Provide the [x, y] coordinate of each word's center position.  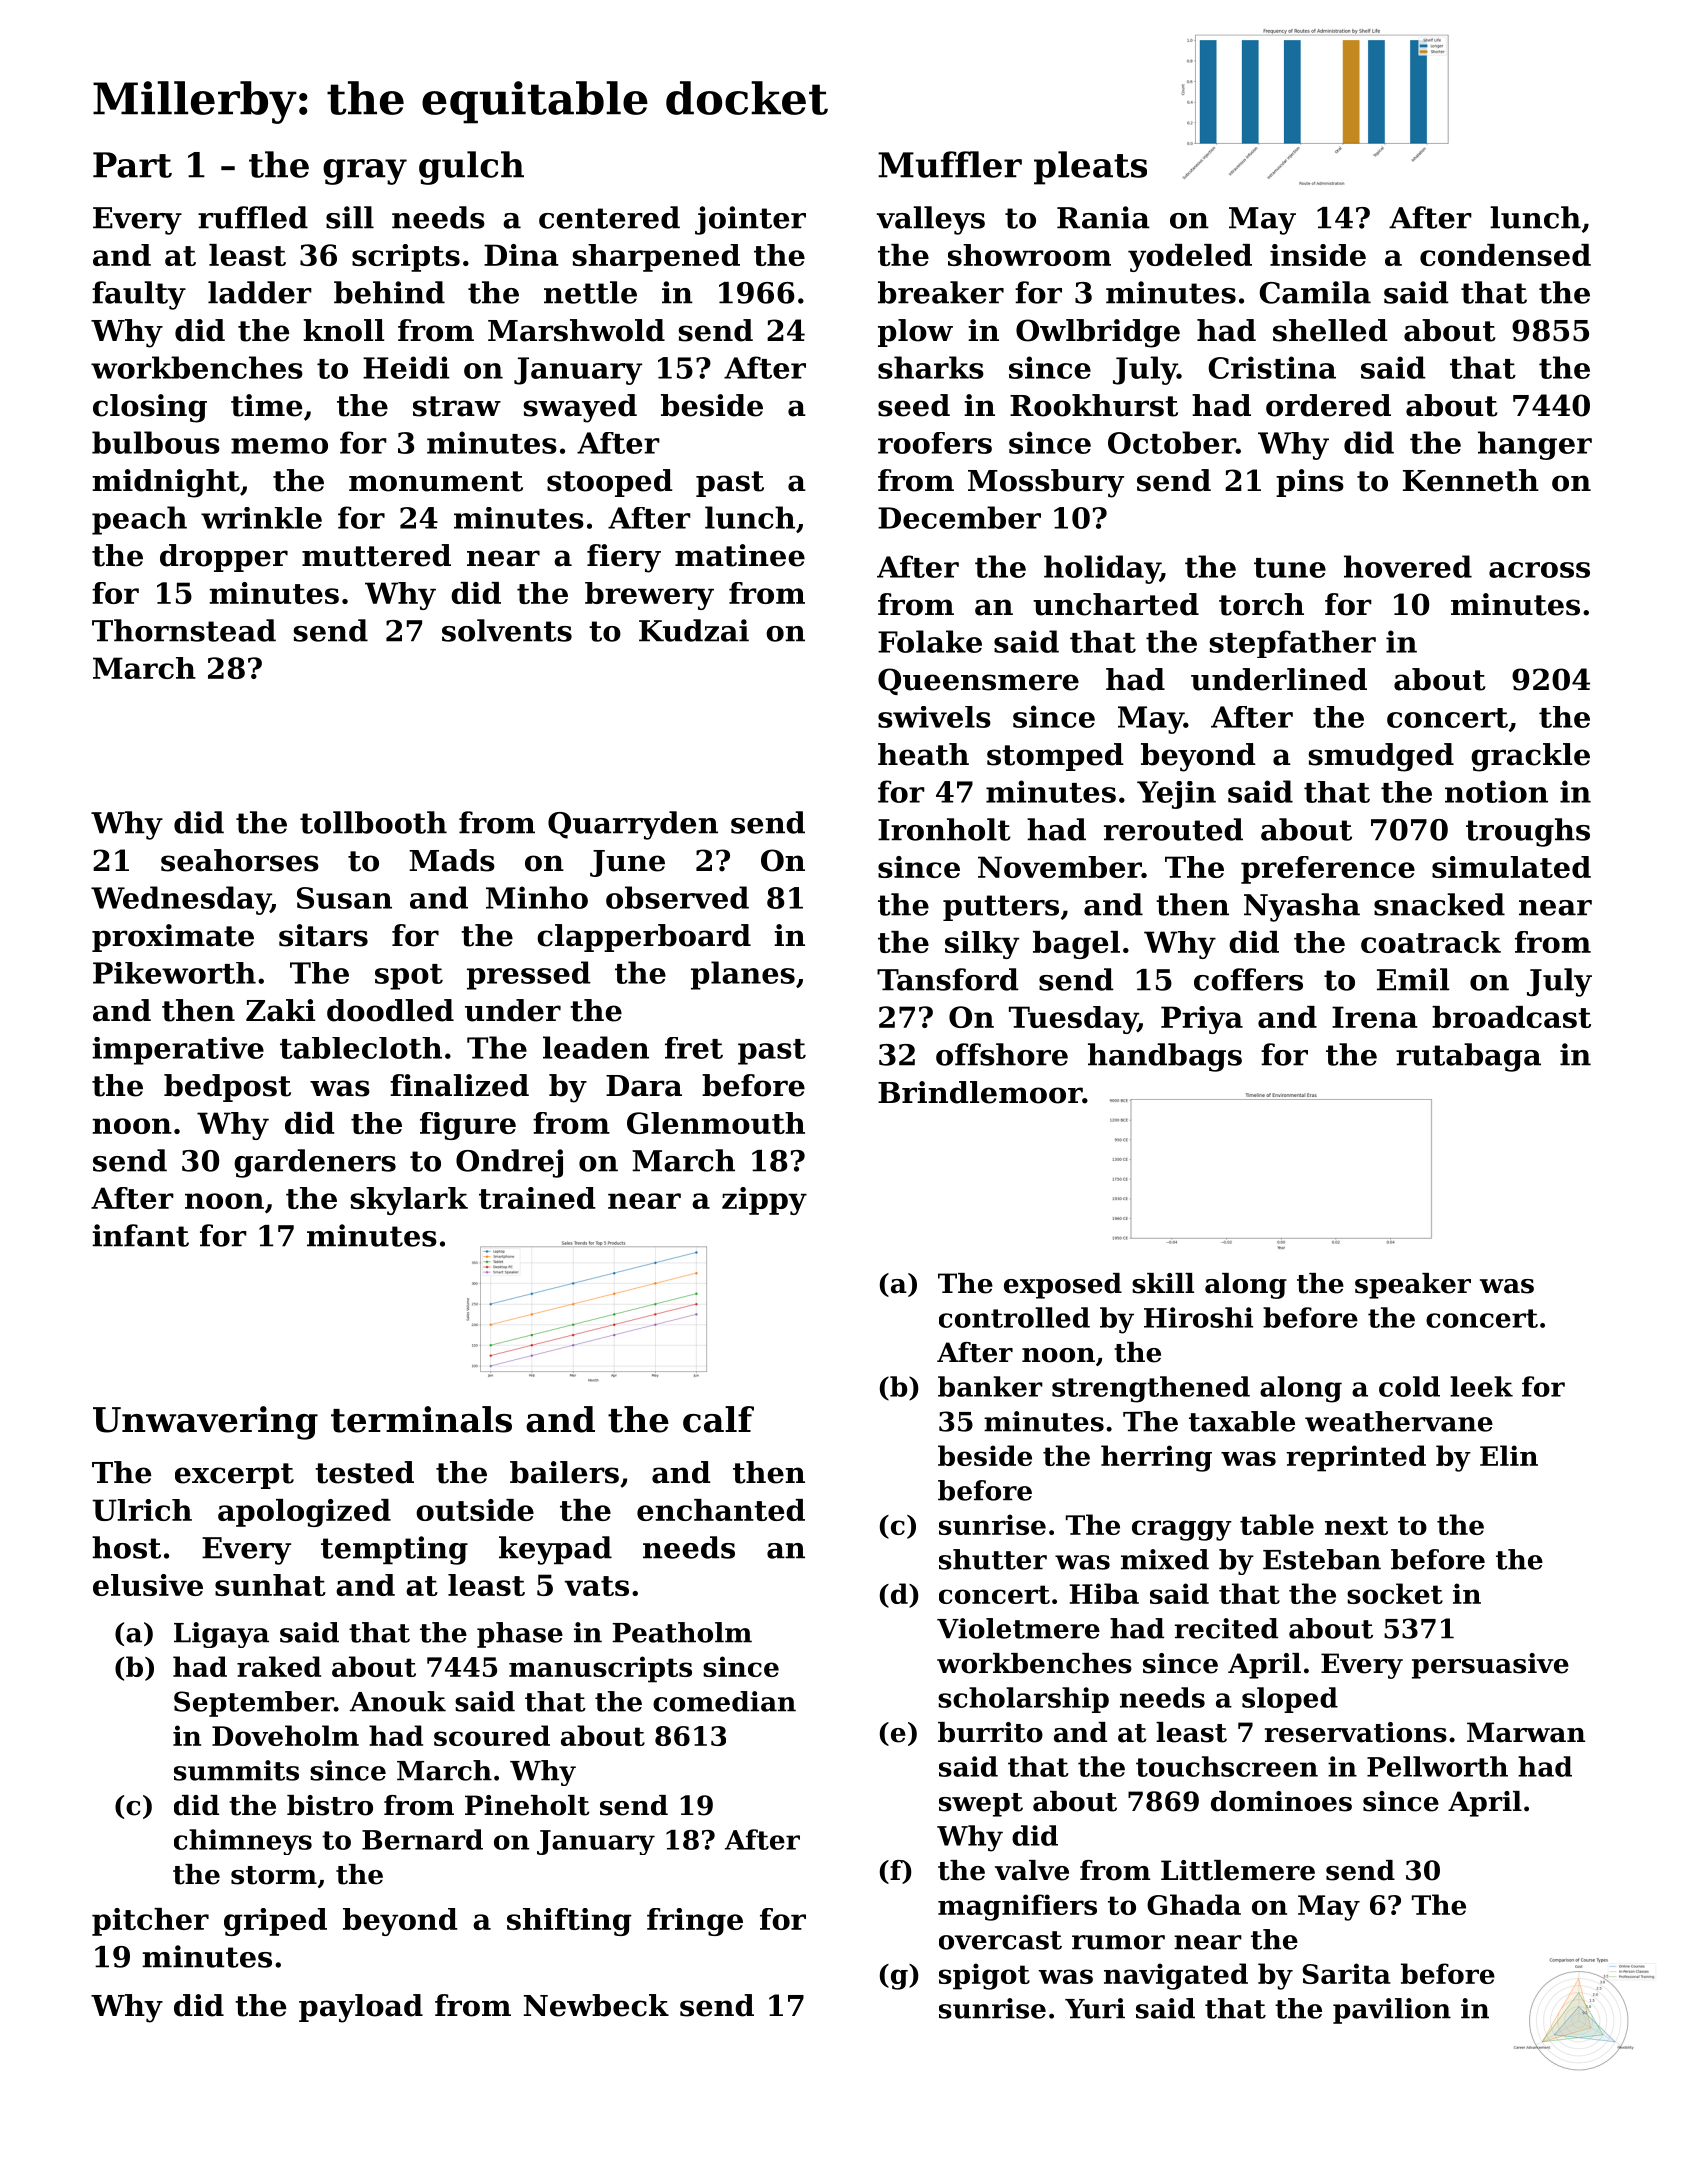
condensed [1505, 255]
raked [279, 1666]
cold [1409, 1386]
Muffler [950, 164]
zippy [764, 1201]
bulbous [156, 442]
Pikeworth [174, 973]
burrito [990, 1732]
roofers [935, 443]
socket [1395, 1593]
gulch [471, 168]
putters [1001, 908]
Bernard [422, 1839]
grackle [1530, 757]
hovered [1408, 566]
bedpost [227, 1088]
